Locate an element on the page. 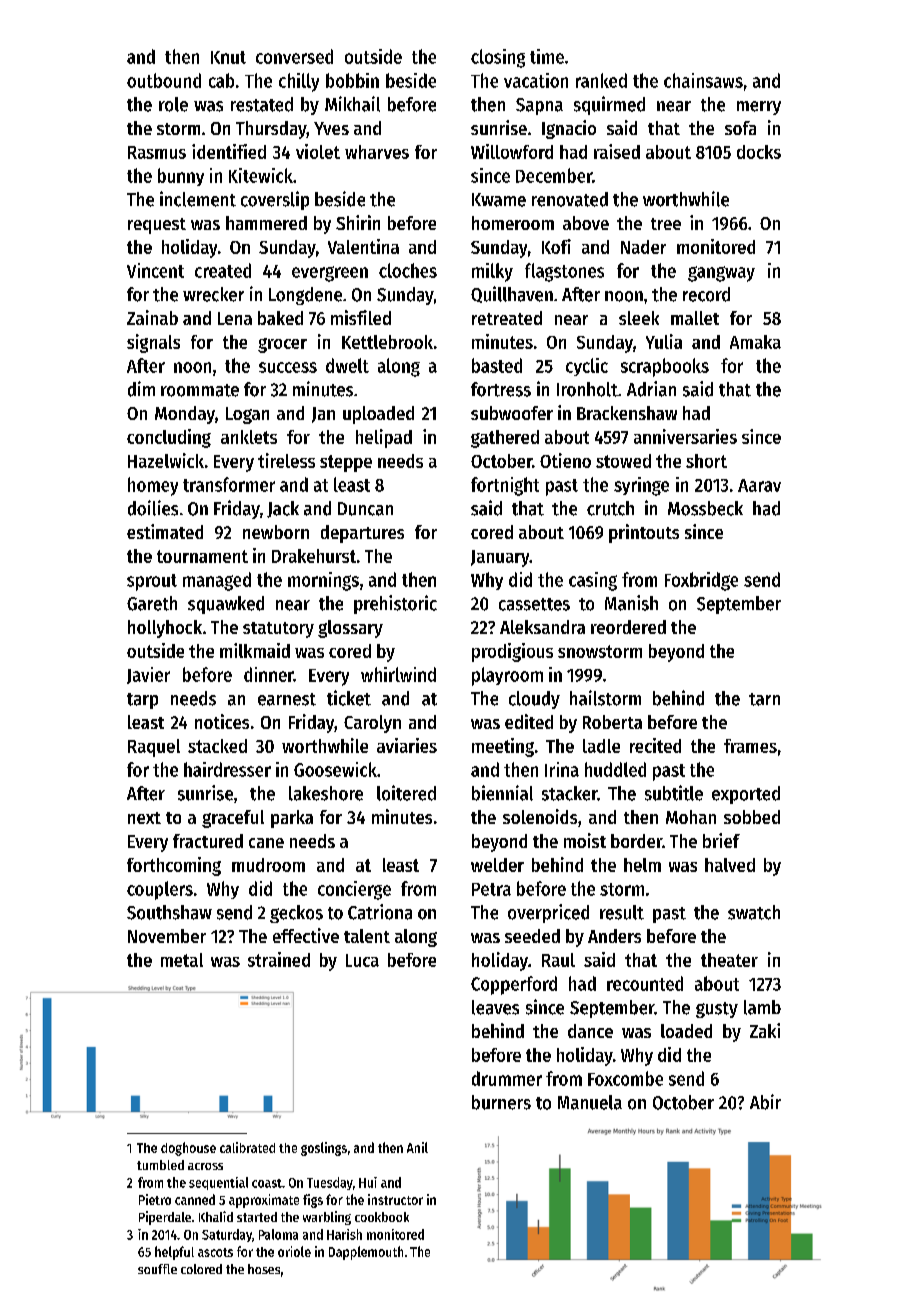 The image size is (908, 1316). Mossbeck is located at coordinates (705, 508).
